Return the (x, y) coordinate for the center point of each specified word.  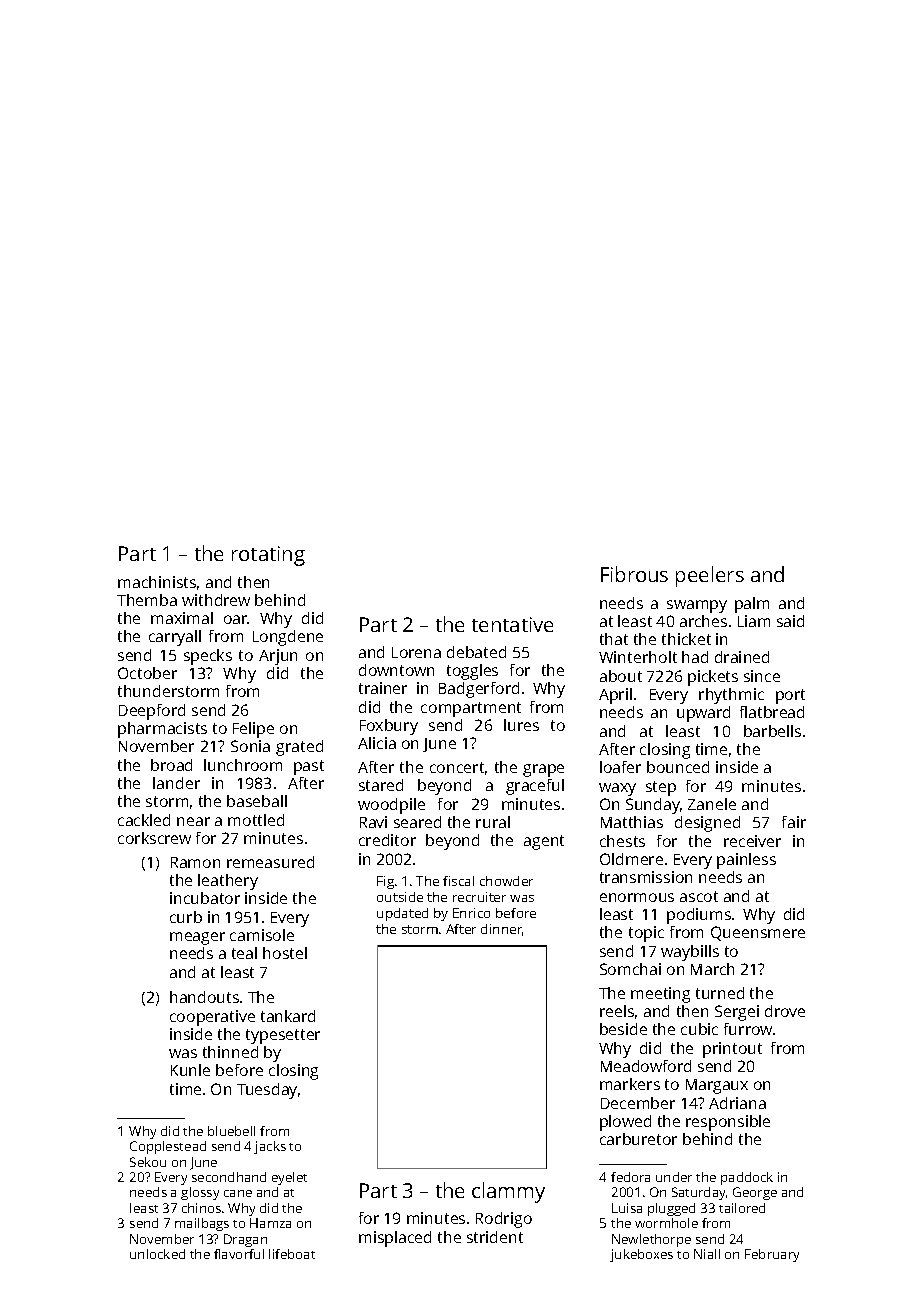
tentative (512, 624)
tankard (288, 1016)
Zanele (712, 804)
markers (630, 1084)
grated (299, 748)
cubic (699, 1029)
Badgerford (479, 690)
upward (703, 714)
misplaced (395, 1239)
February (772, 1255)
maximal (182, 618)
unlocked (157, 1254)
